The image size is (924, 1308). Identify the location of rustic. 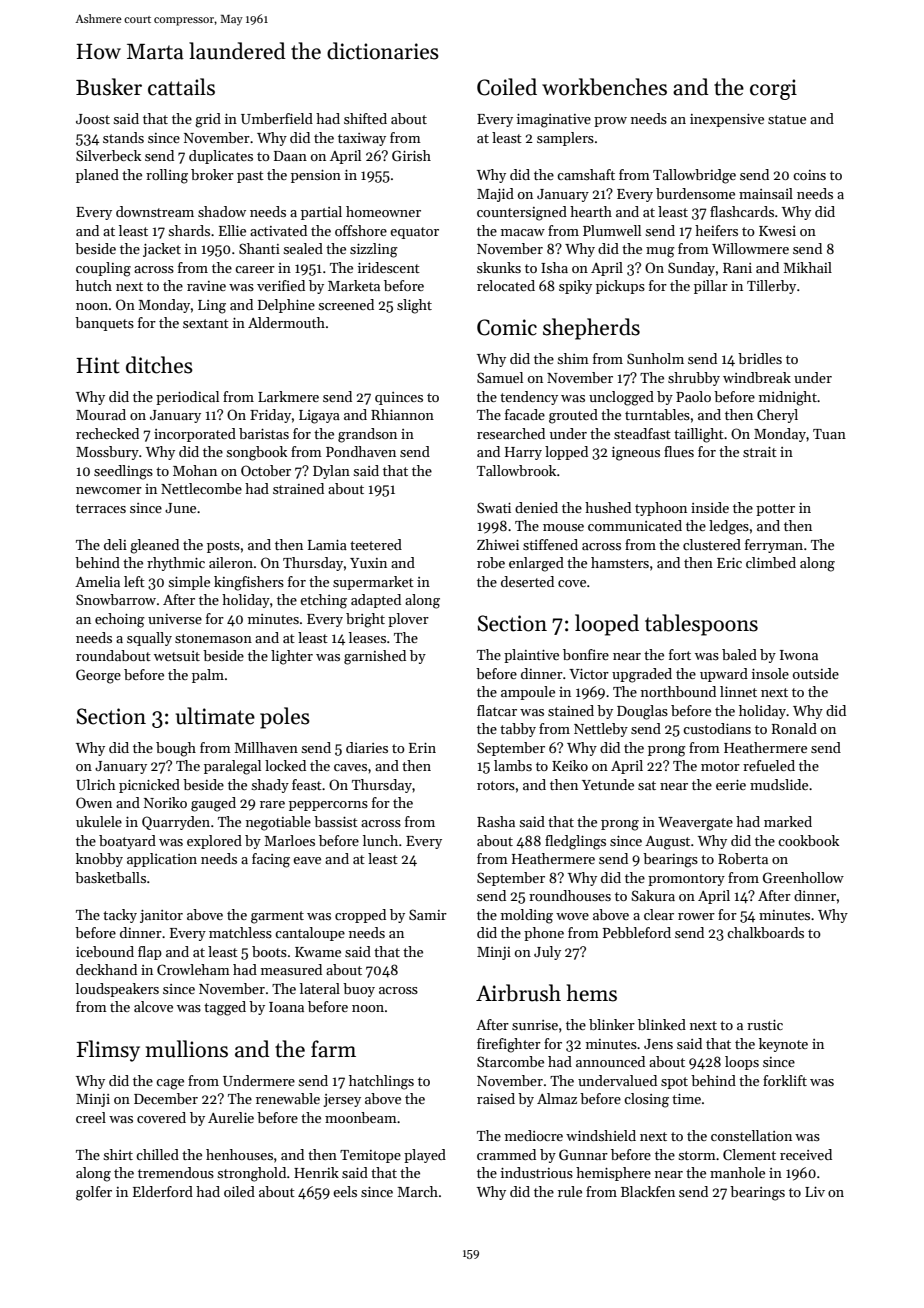
(765, 1025).
